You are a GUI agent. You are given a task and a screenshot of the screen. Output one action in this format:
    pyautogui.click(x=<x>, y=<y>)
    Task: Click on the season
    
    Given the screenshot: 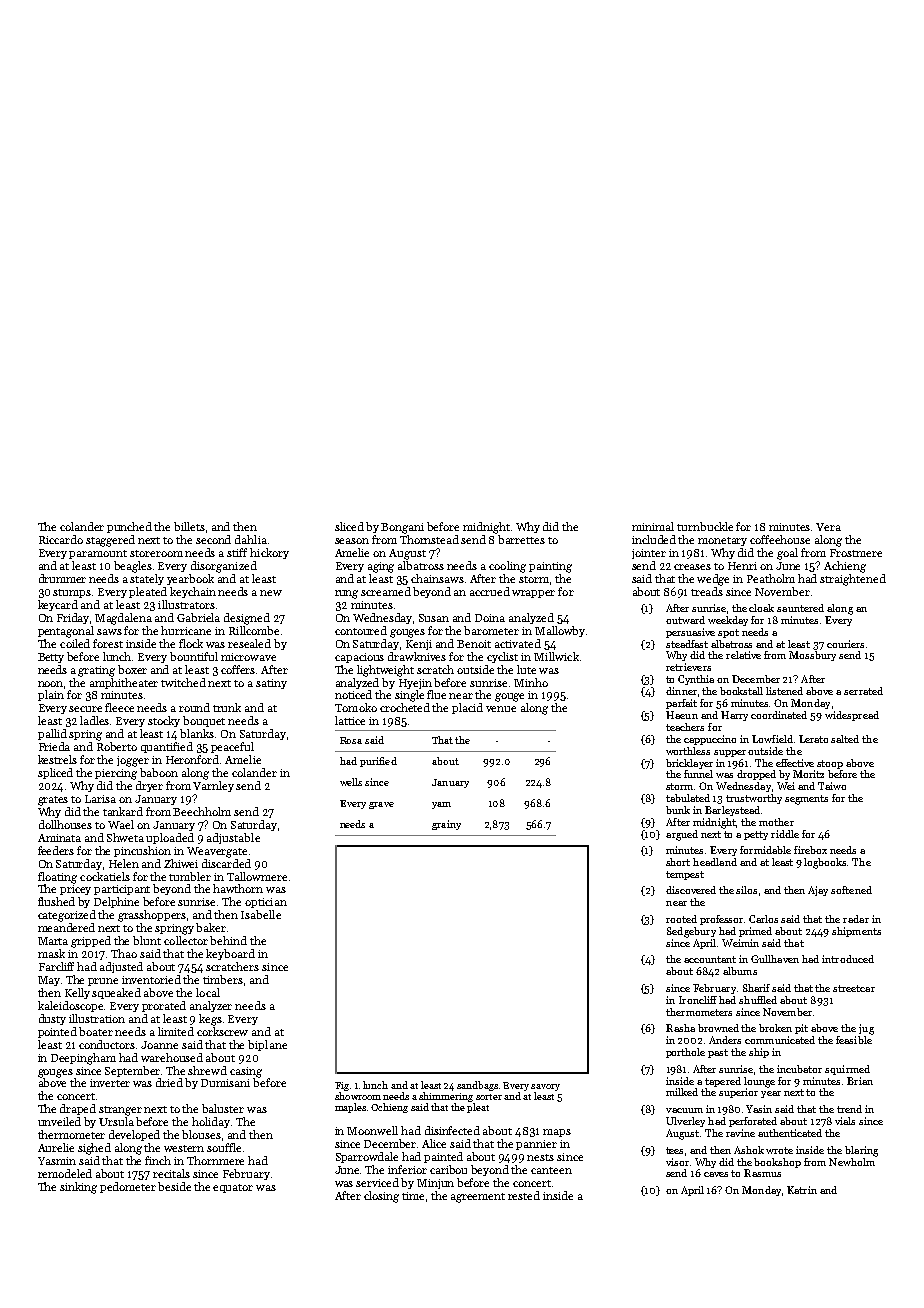 What is the action you would take?
    pyautogui.click(x=352, y=541)
